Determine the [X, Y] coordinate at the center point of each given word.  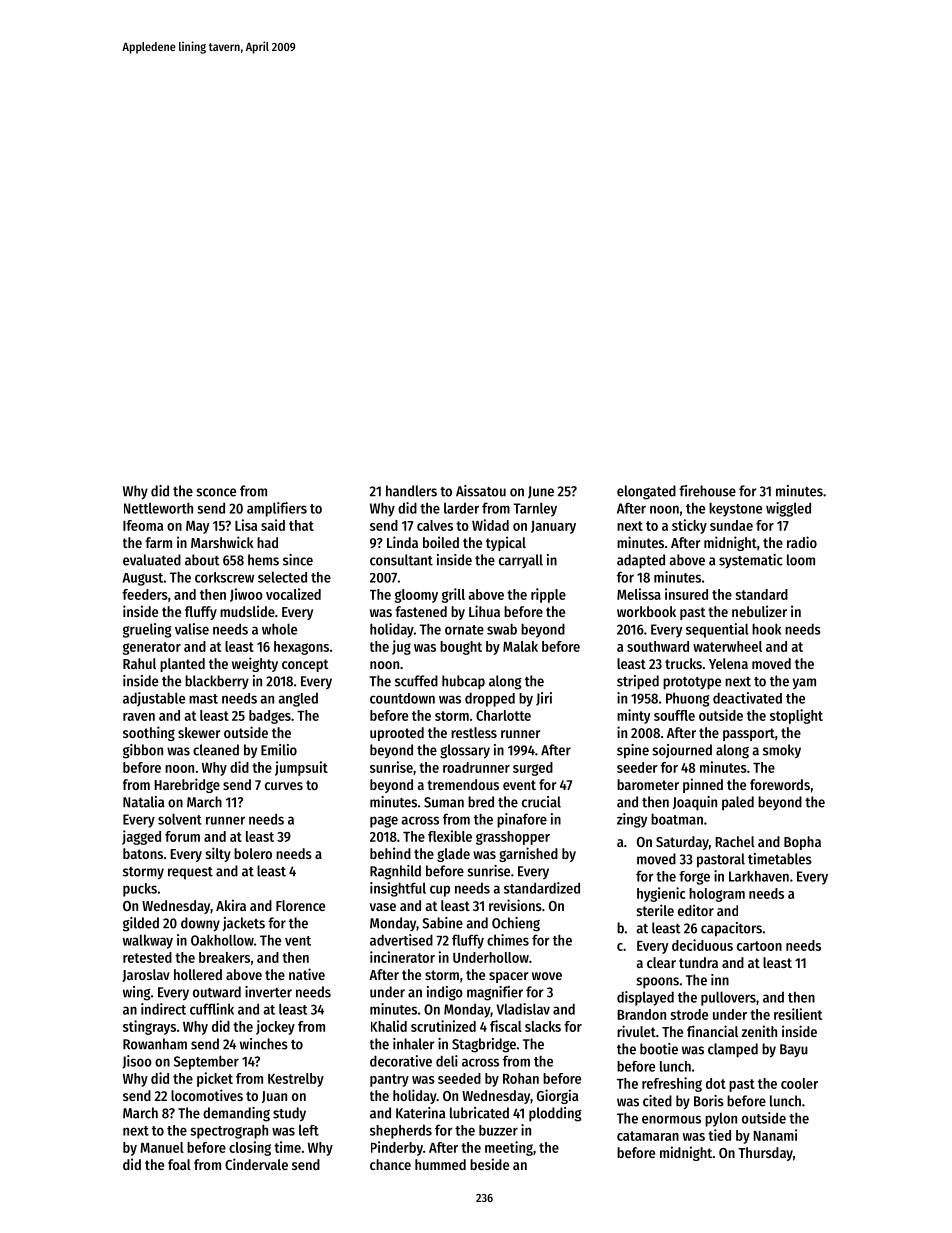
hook [766, 629]
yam [804, 683]
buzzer [498, 1130]
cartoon [759, 946]
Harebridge [187, 785]
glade [453, 855]
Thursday [765, 1154]
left [309, 1130]
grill [453, 595]
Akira [231, 905]
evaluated [152, 560]
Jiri [544, 699]
